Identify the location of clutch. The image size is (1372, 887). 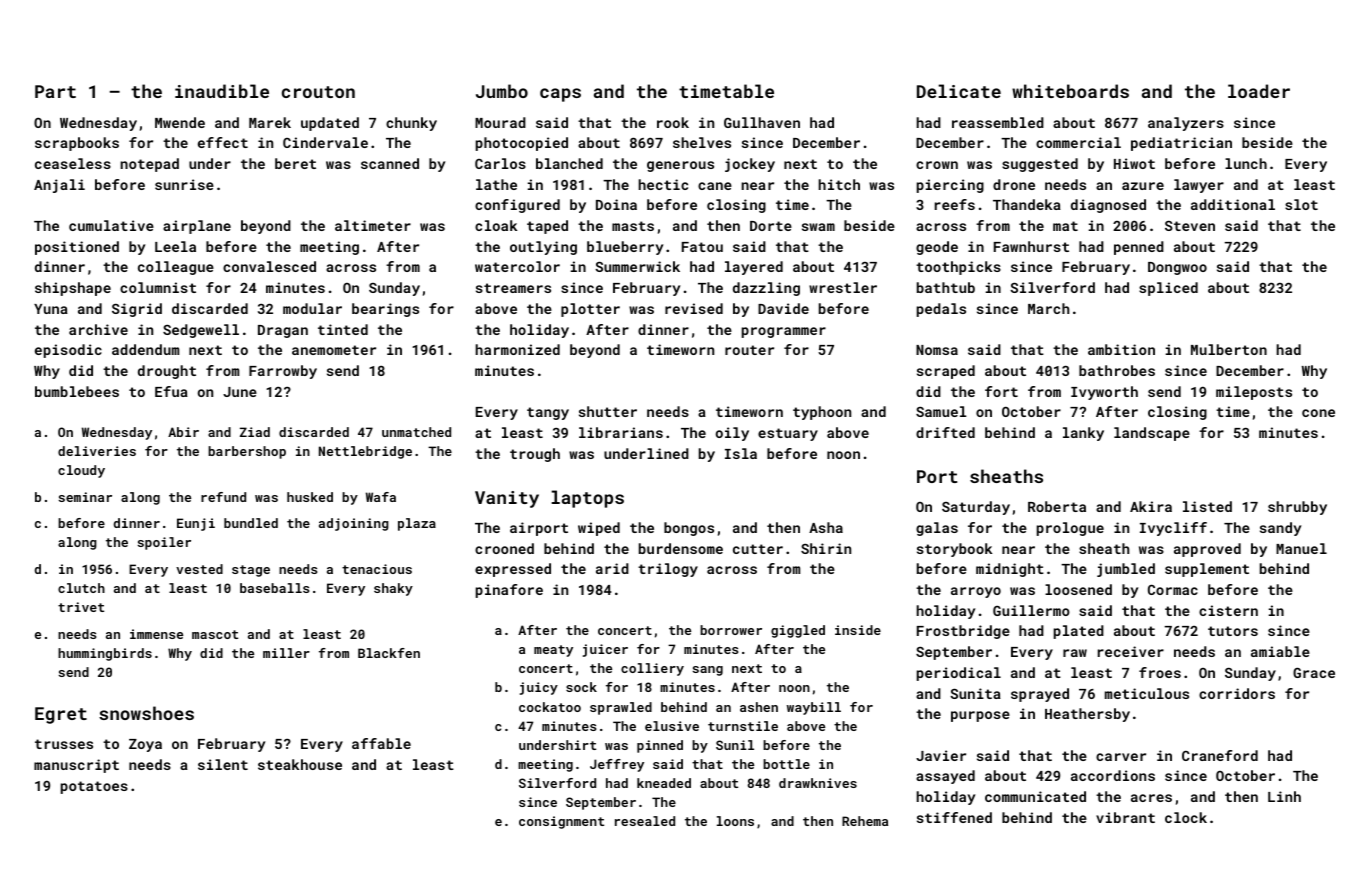
(81, 588).
